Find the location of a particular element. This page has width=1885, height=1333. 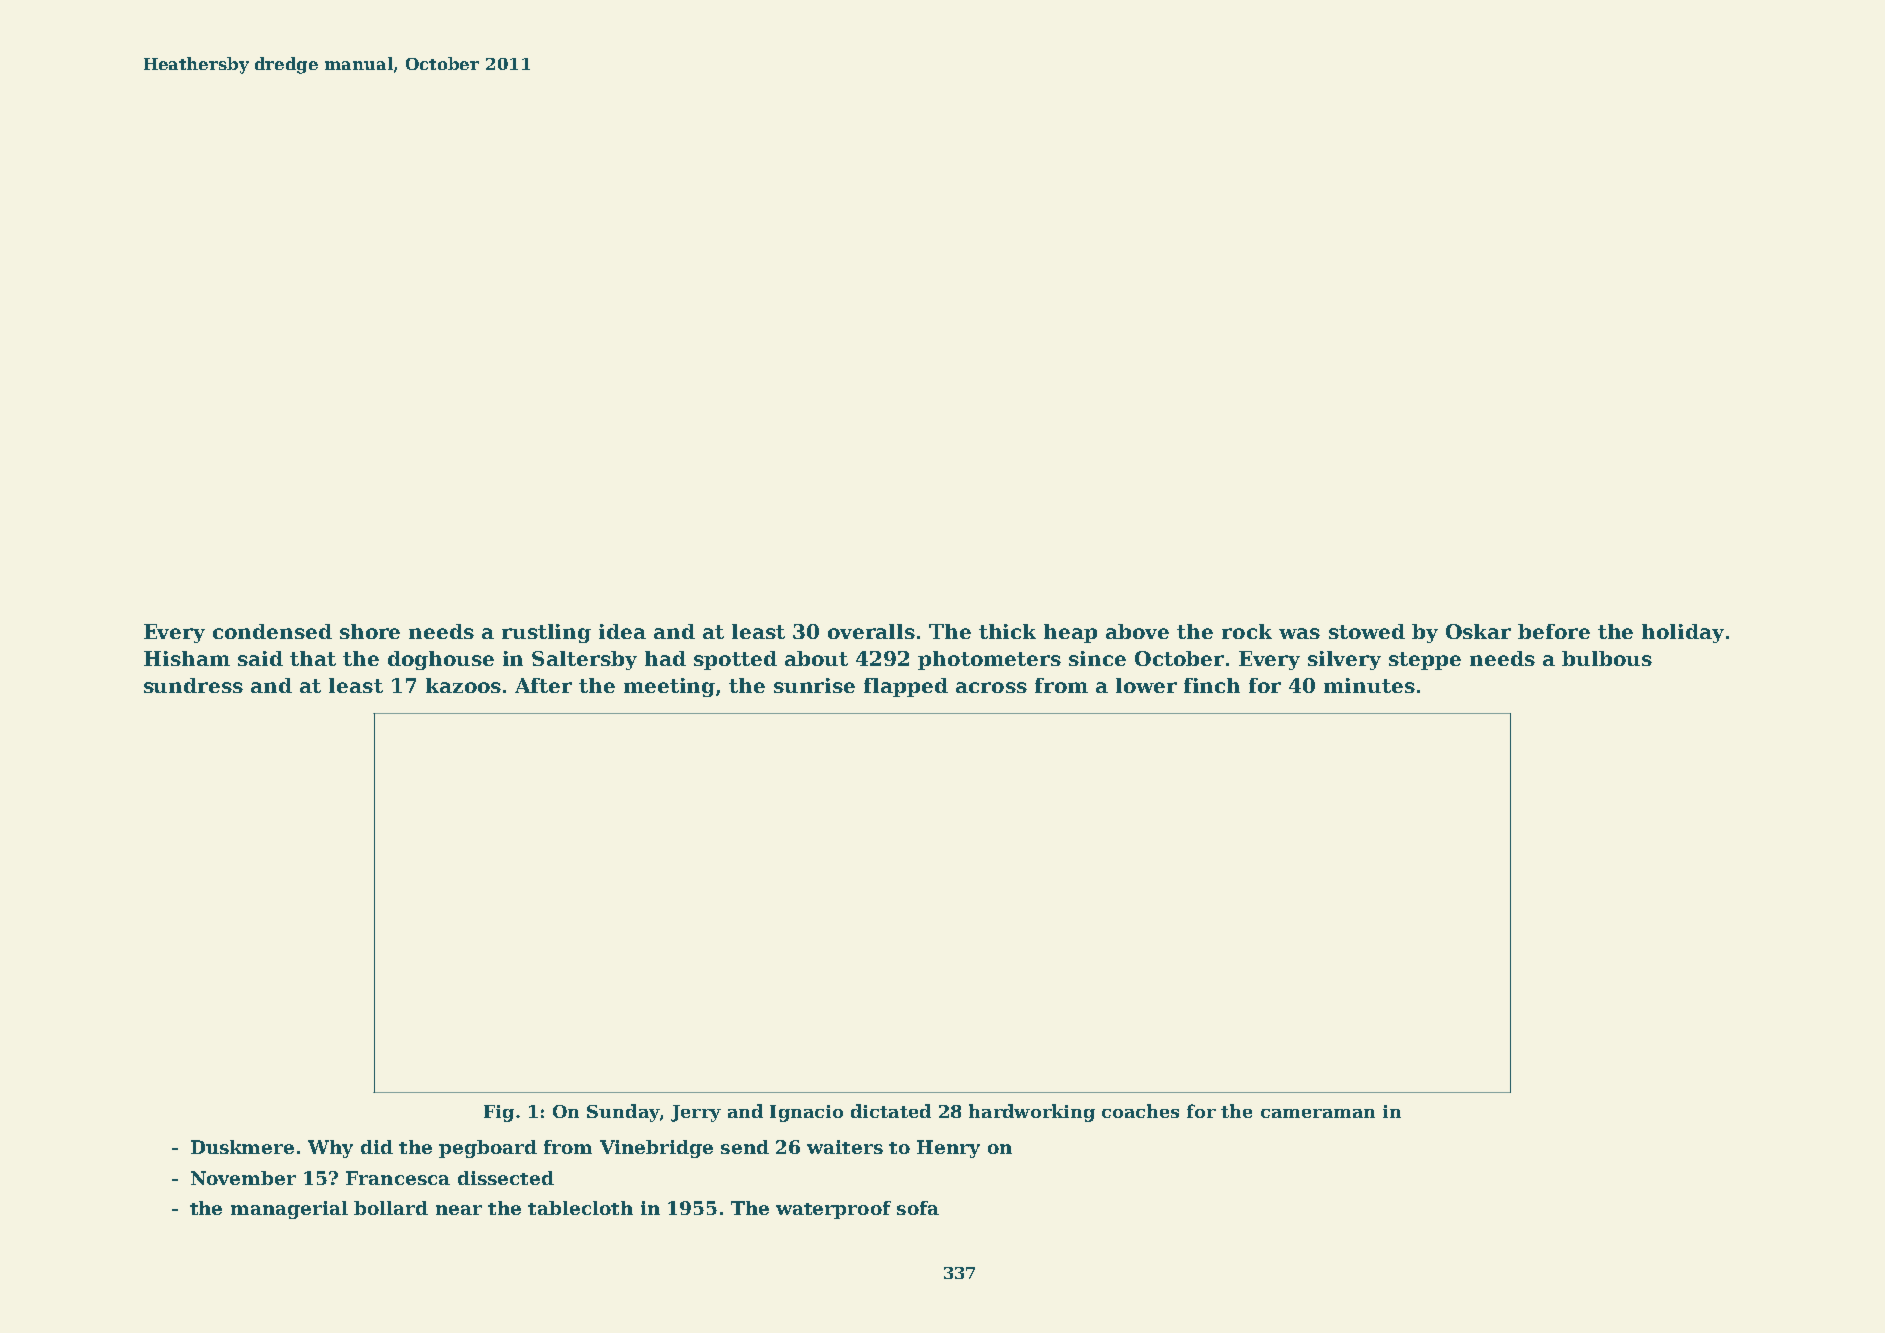

cameraman is located at coordinates (1318, 1113).
